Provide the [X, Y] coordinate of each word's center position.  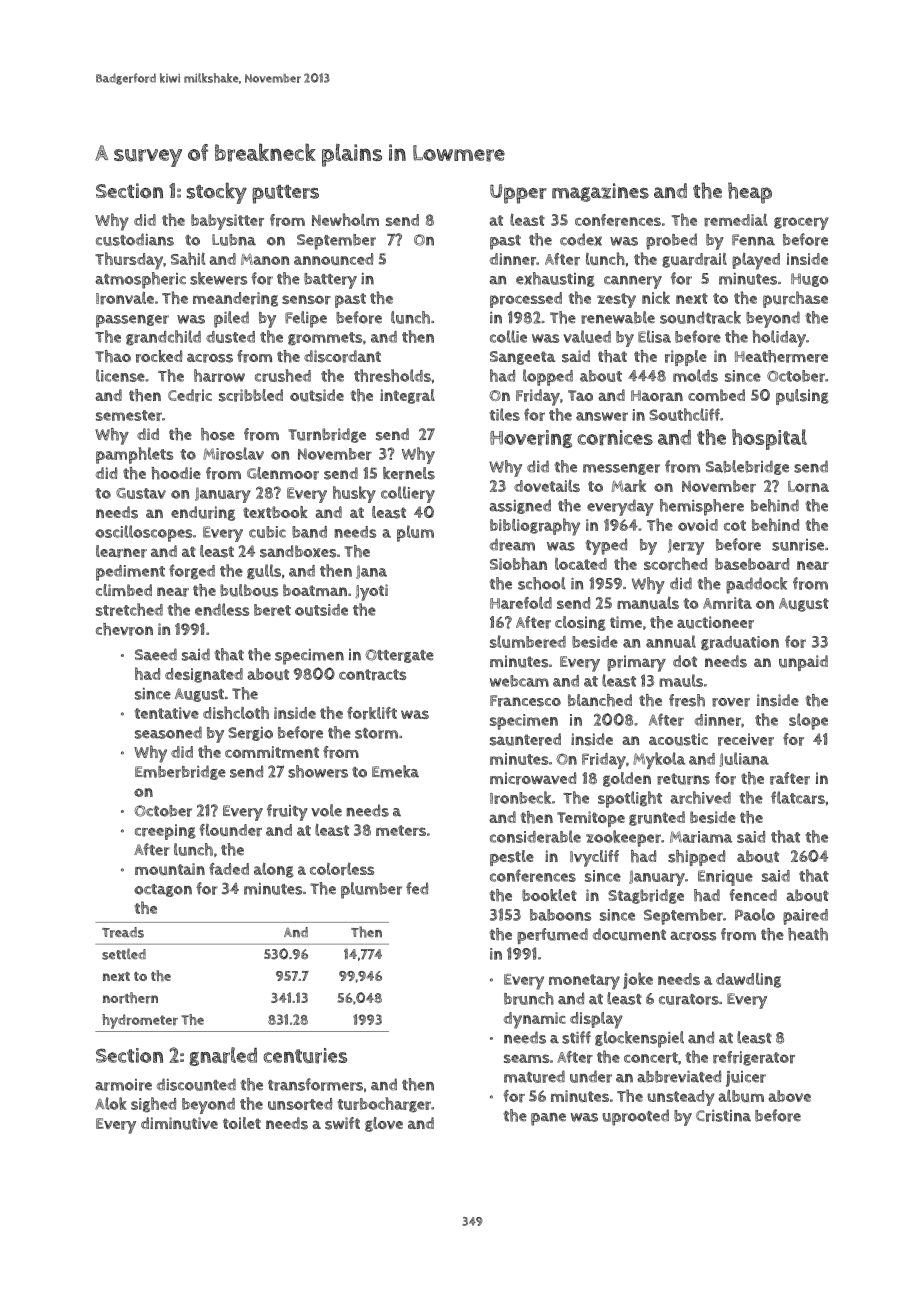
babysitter [227, 222]
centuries [305, 1056]
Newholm [345, 219]
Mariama [701, 837]
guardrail [694, 260]
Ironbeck [520, 797]
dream [512, 544]
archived [700, 797]
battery [330, 281]
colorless [342, 869]
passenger [132, 321]
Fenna [753, 240]
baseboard [752, 564]
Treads [123, 932]
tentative [167, 713]
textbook [275, 512]
